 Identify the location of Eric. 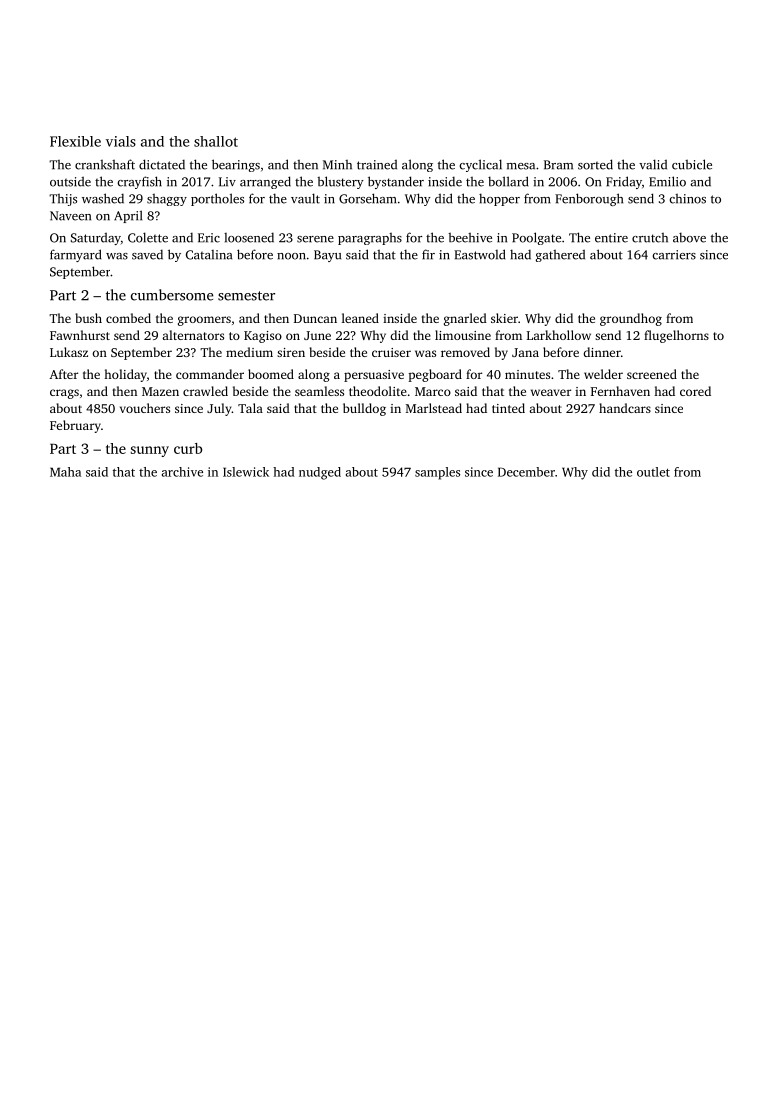
(209, 238).
